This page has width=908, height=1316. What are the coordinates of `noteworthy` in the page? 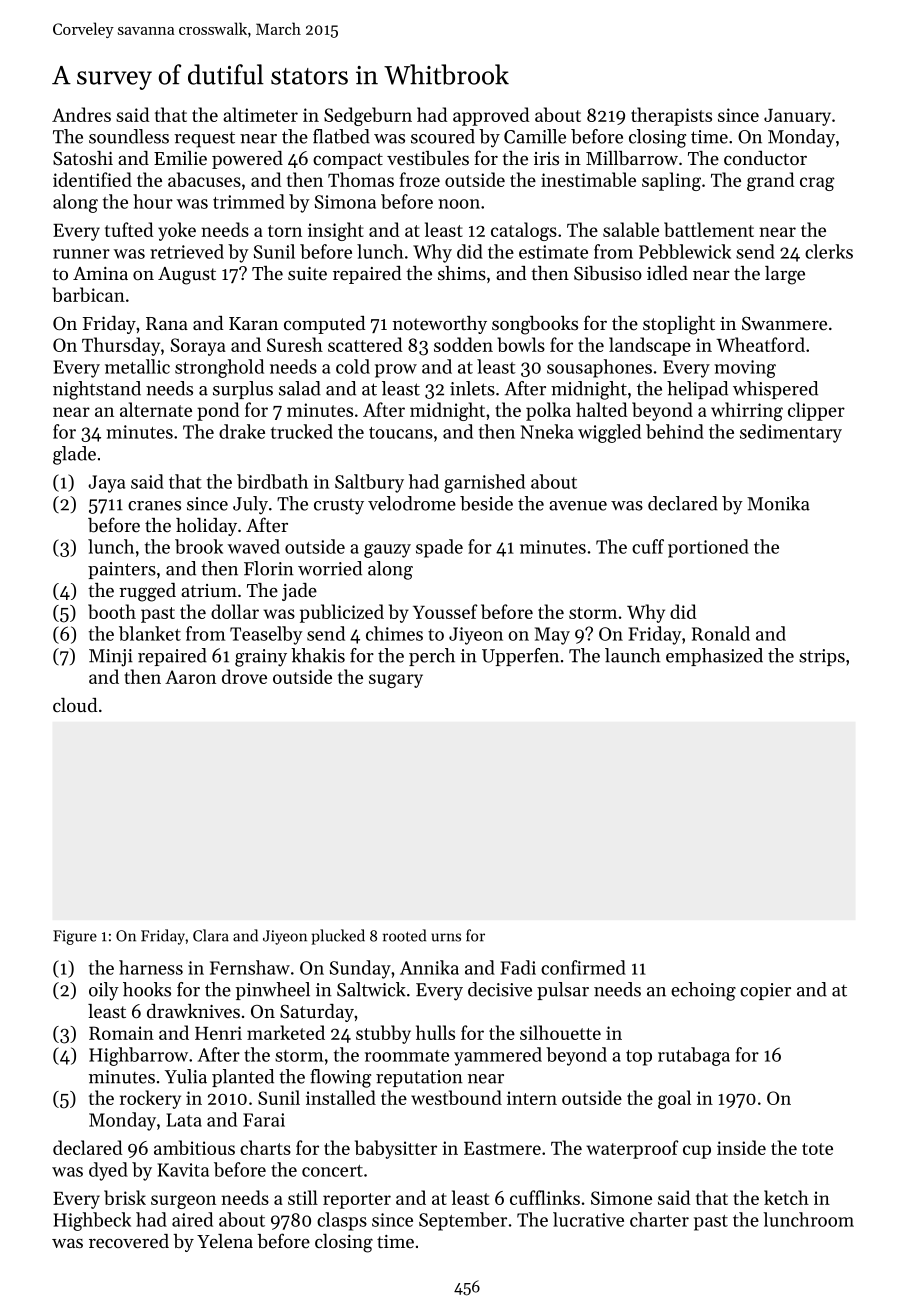 It's located at (440, 325).
